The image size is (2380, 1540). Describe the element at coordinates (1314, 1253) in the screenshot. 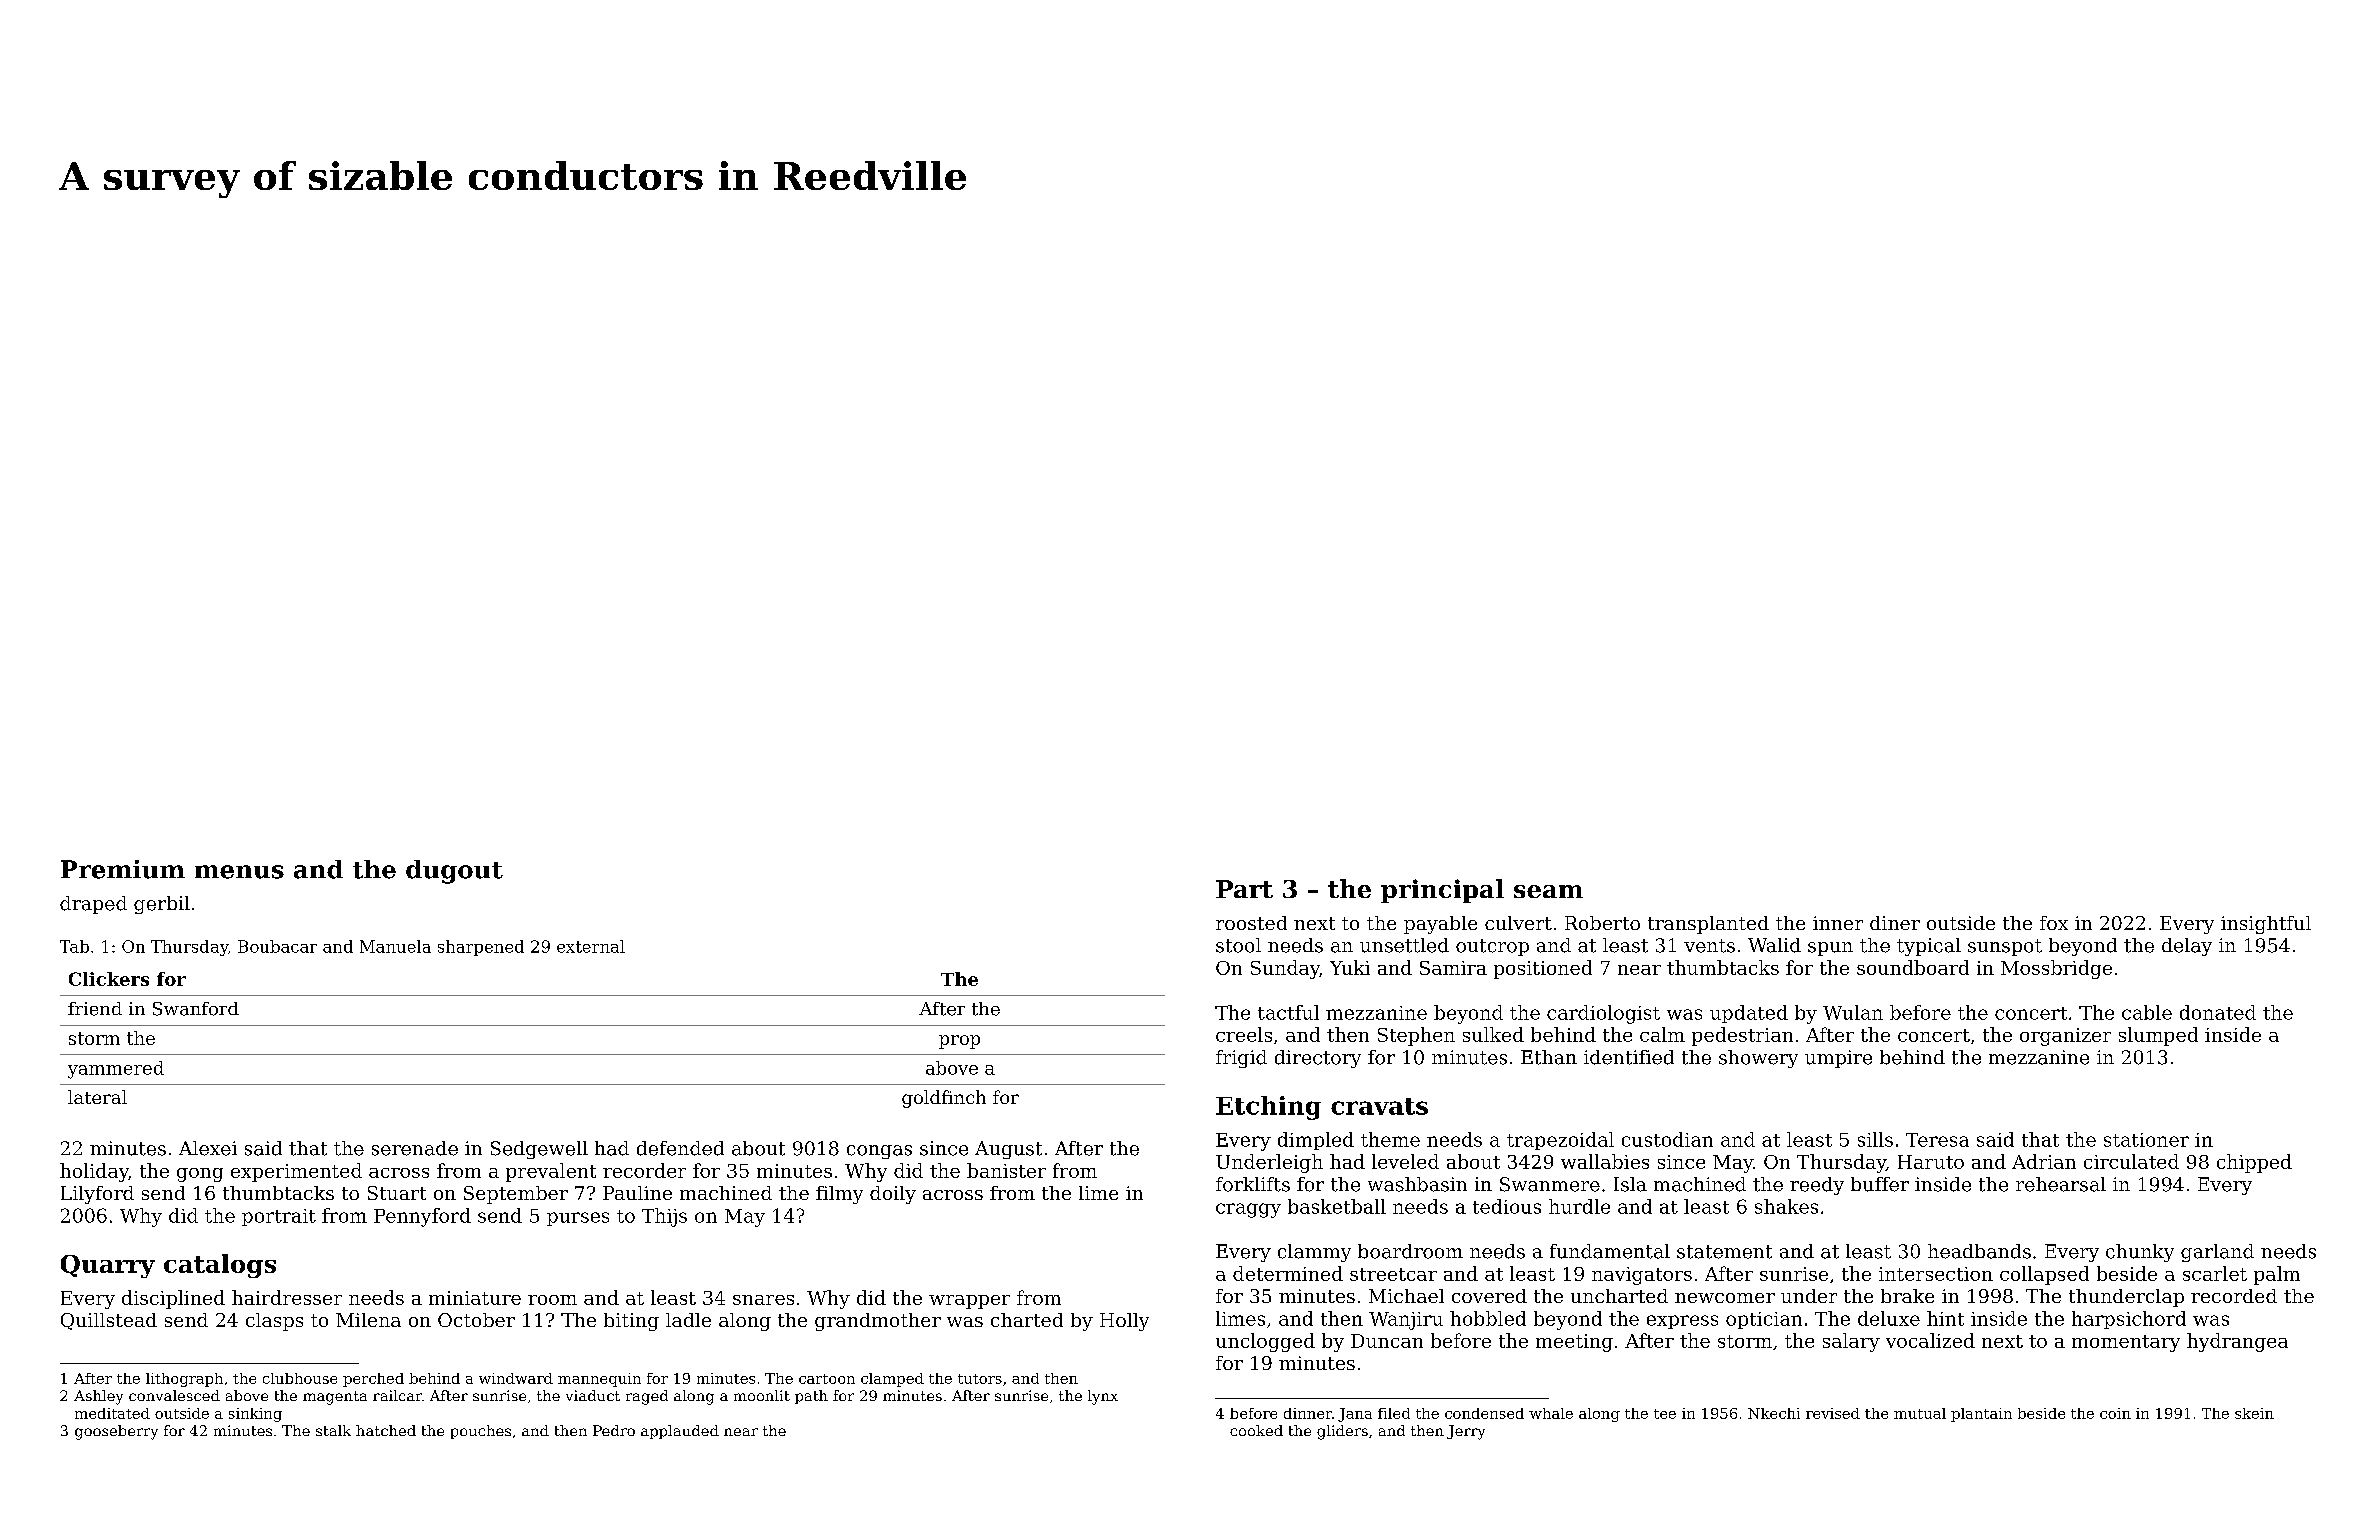

I see `clammy` at that location.
